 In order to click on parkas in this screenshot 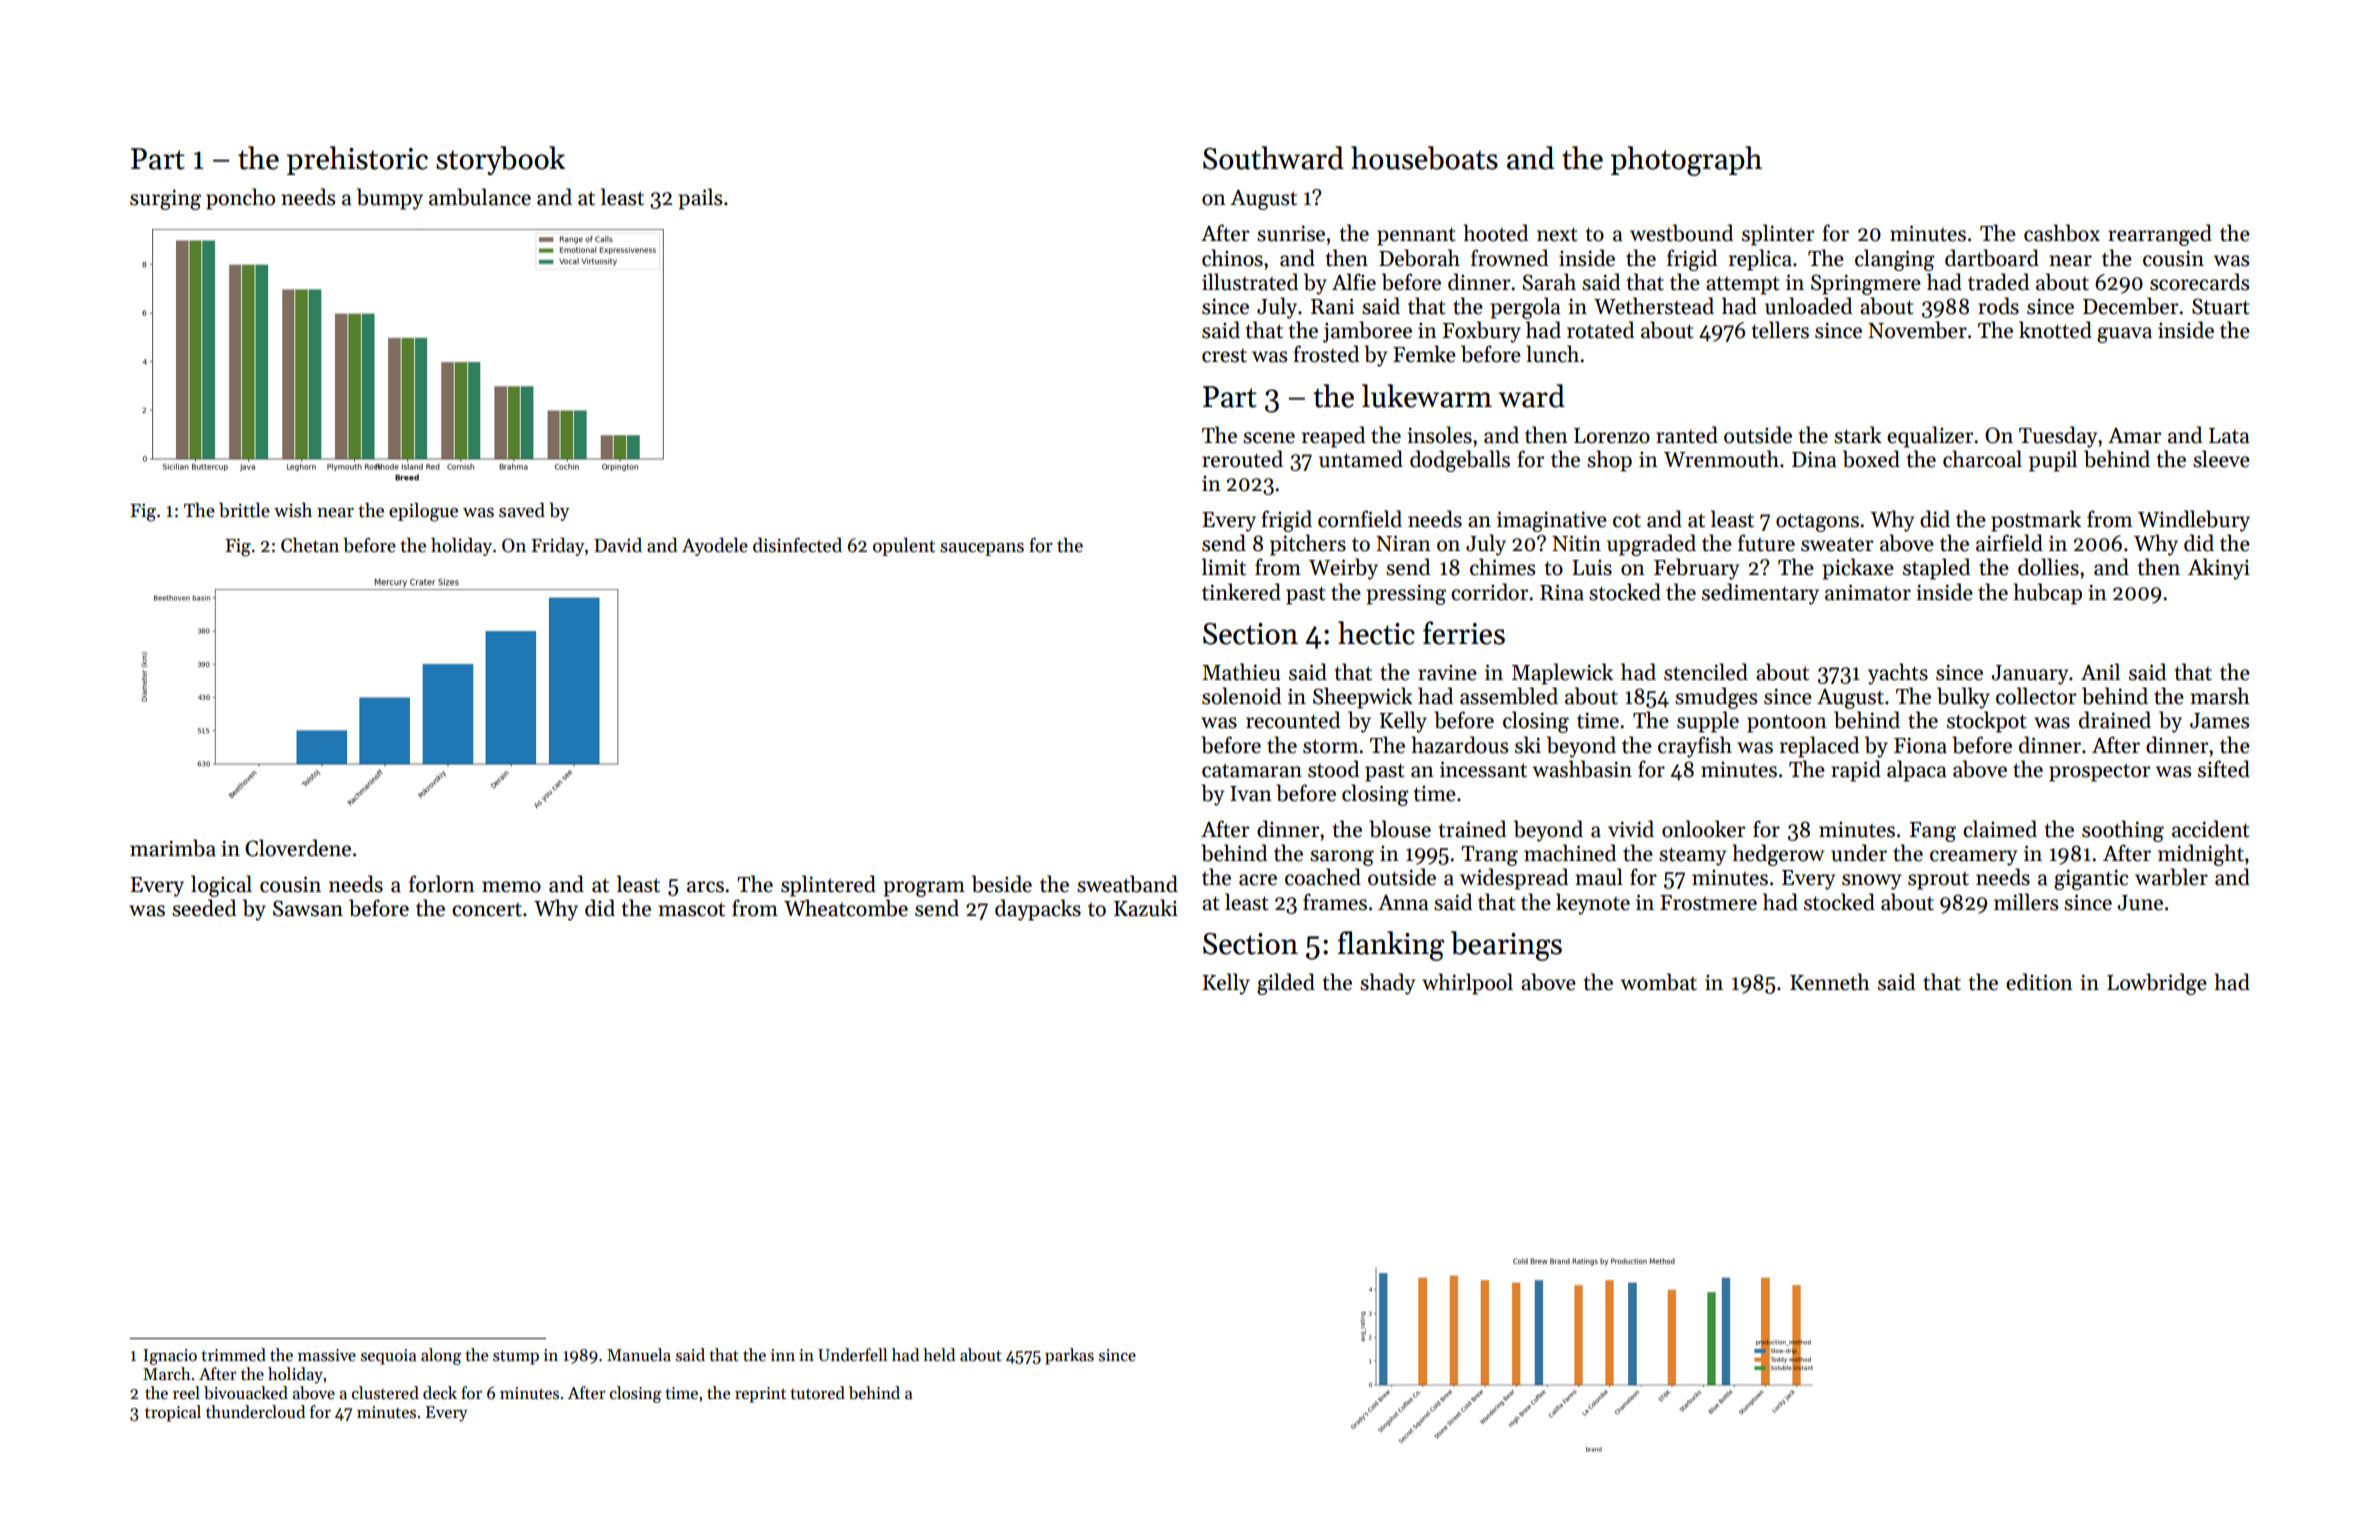, I will do `click(1069, 1356)`.
